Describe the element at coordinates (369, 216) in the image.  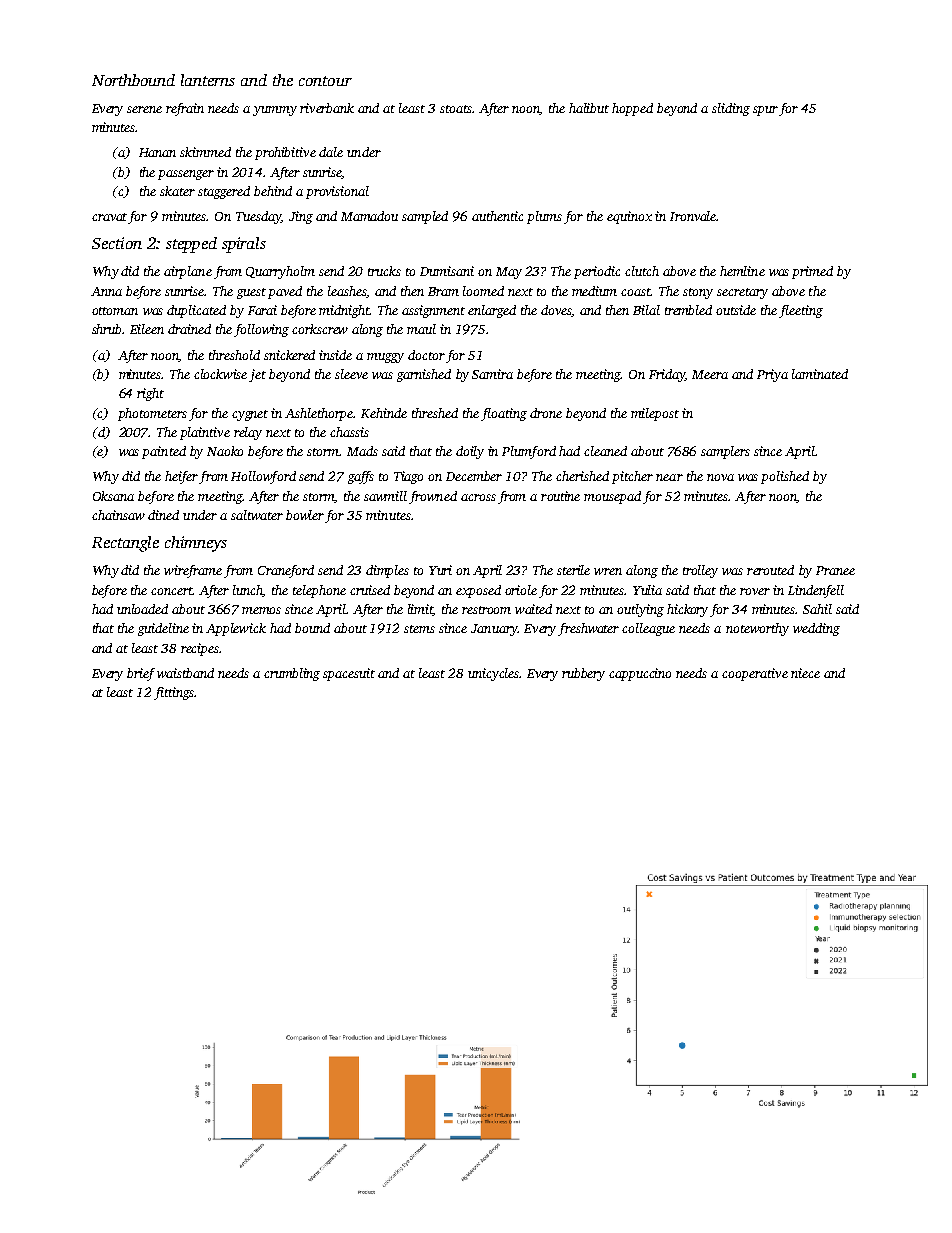
I see `Mamadou` at that location.
